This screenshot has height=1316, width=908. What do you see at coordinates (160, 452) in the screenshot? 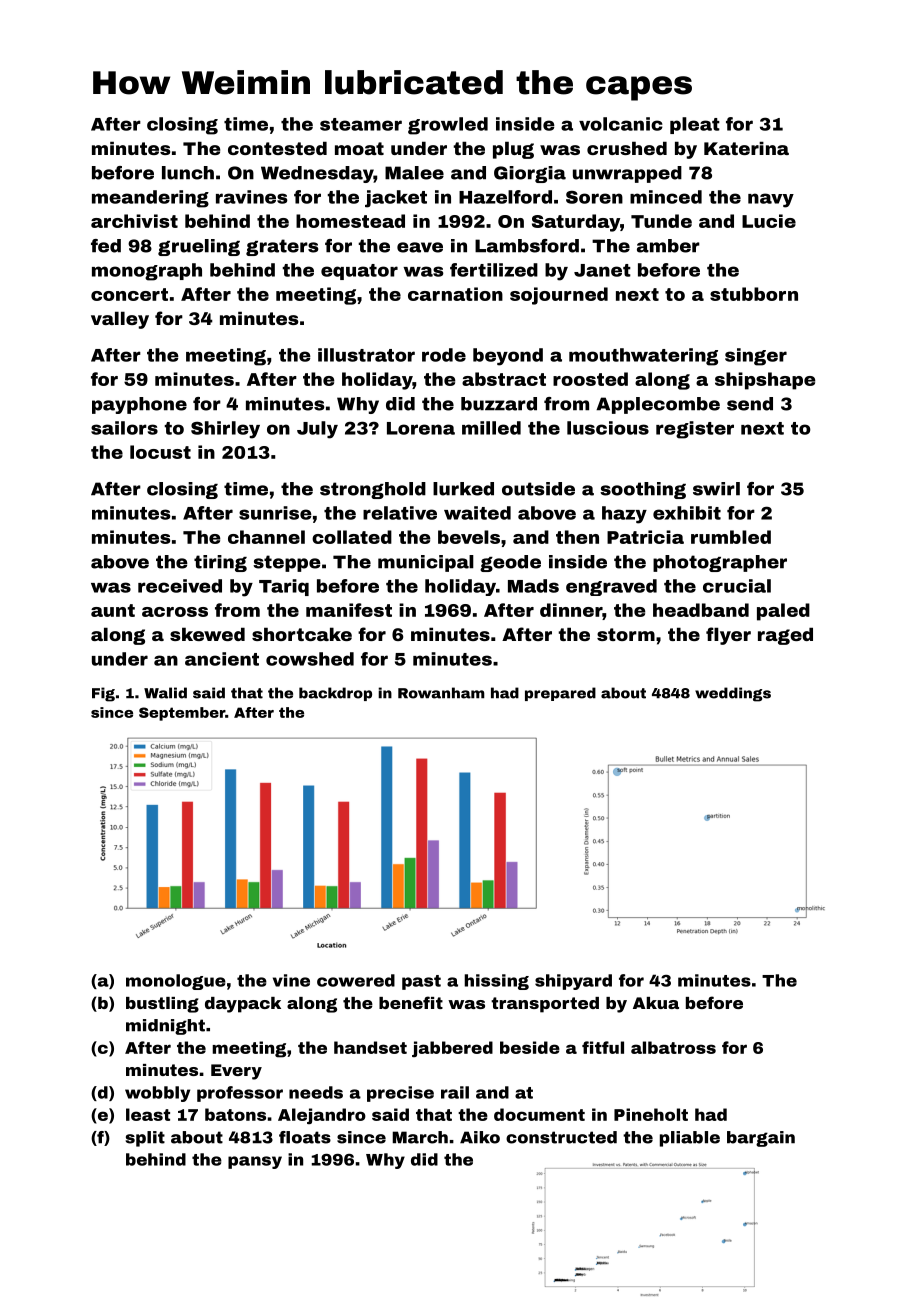
I see `locust` at bounding box center [160, 452].
